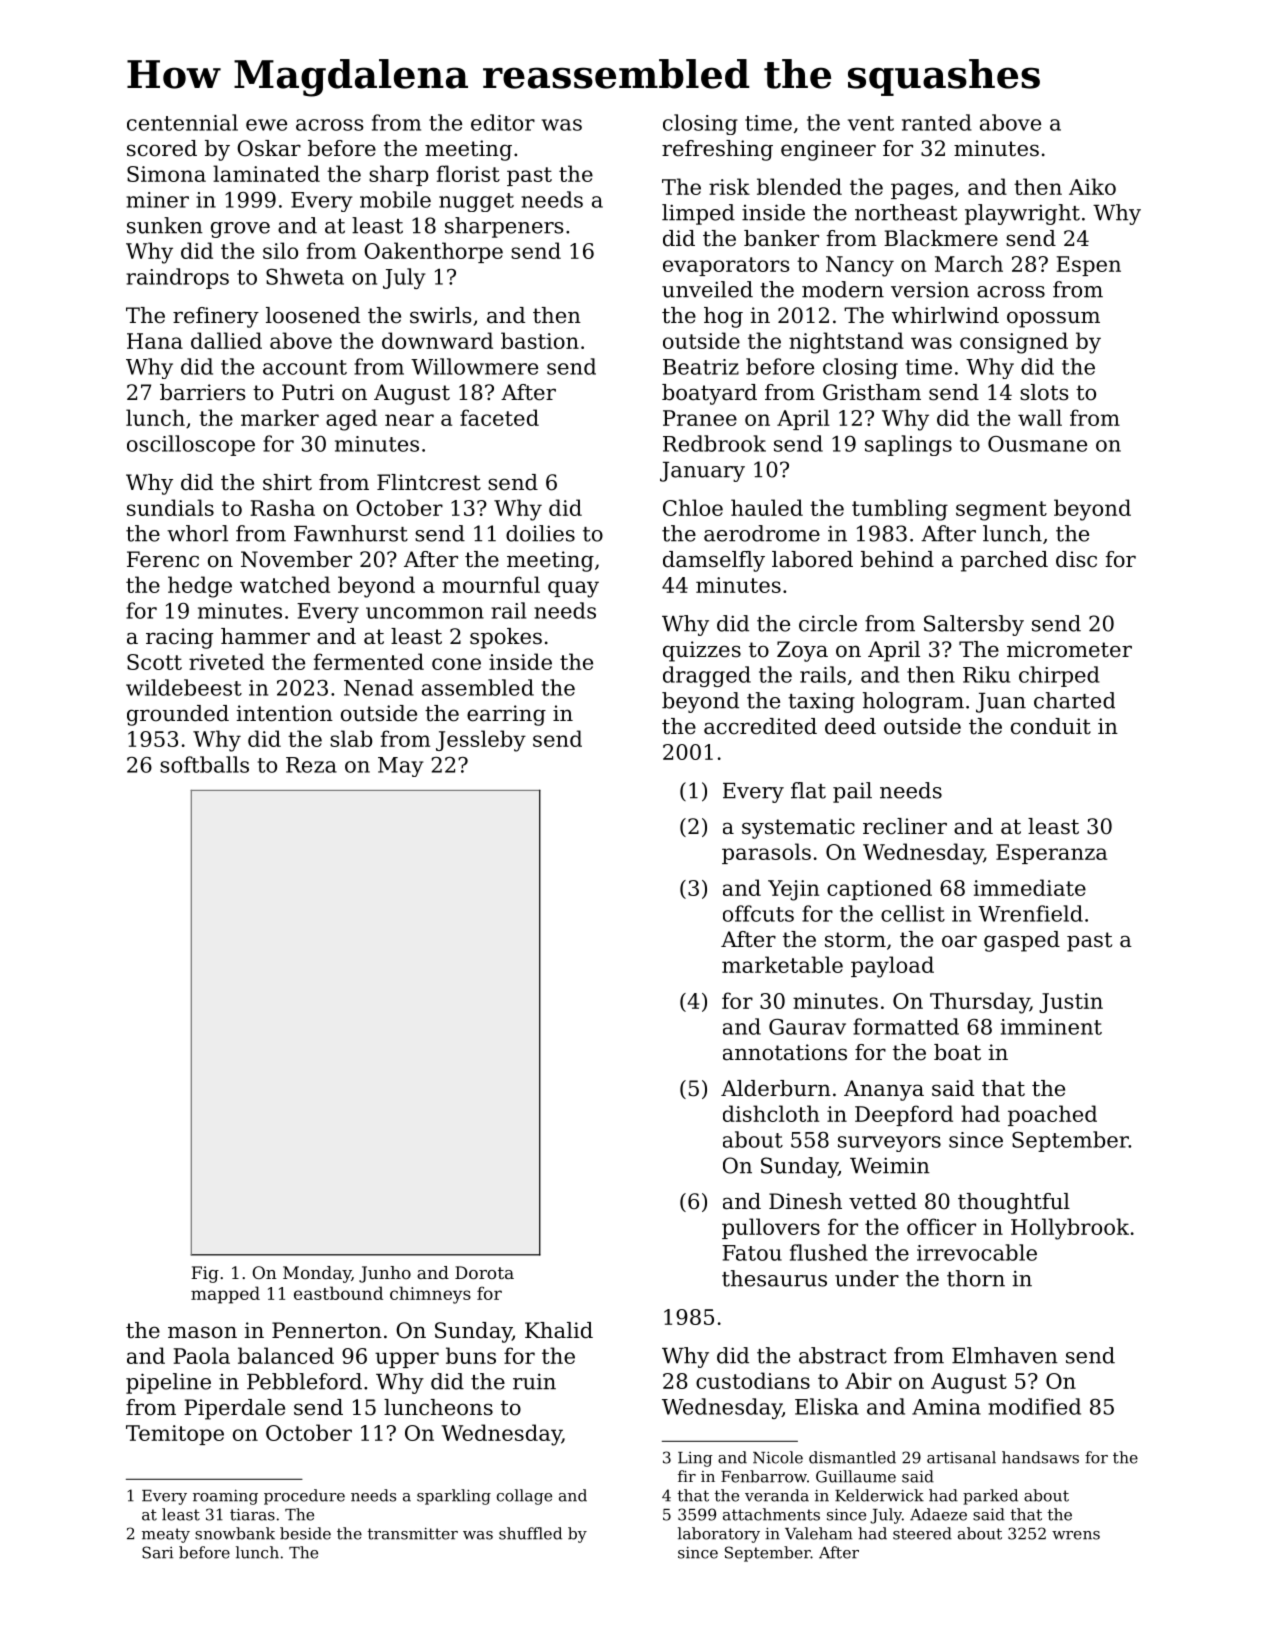  What do you see at coordinates (369, 661) in the page?
I see `fermented` at bounding box center [369, 661].
